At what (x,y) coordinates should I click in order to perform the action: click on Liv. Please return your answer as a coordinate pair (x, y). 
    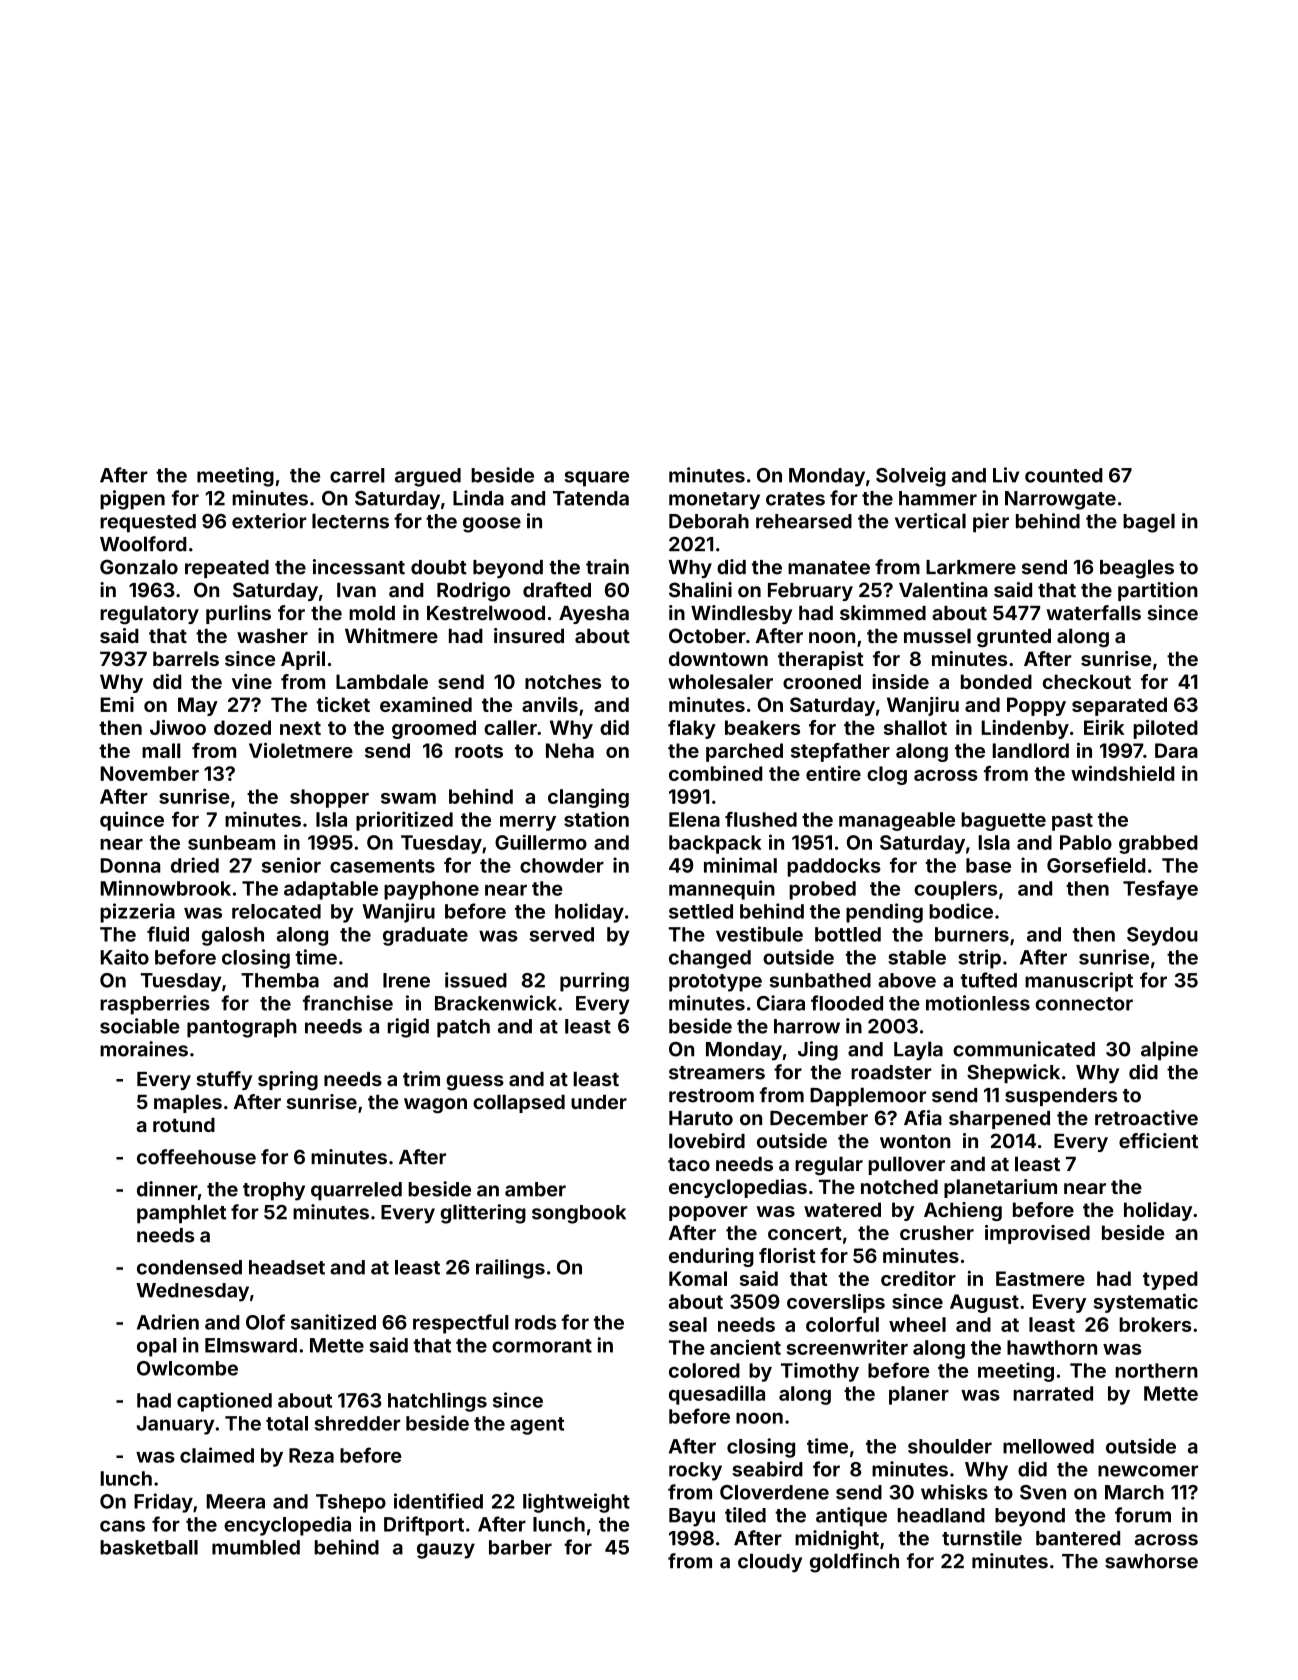
    Looking at the image, I should click on (1006, 475).
